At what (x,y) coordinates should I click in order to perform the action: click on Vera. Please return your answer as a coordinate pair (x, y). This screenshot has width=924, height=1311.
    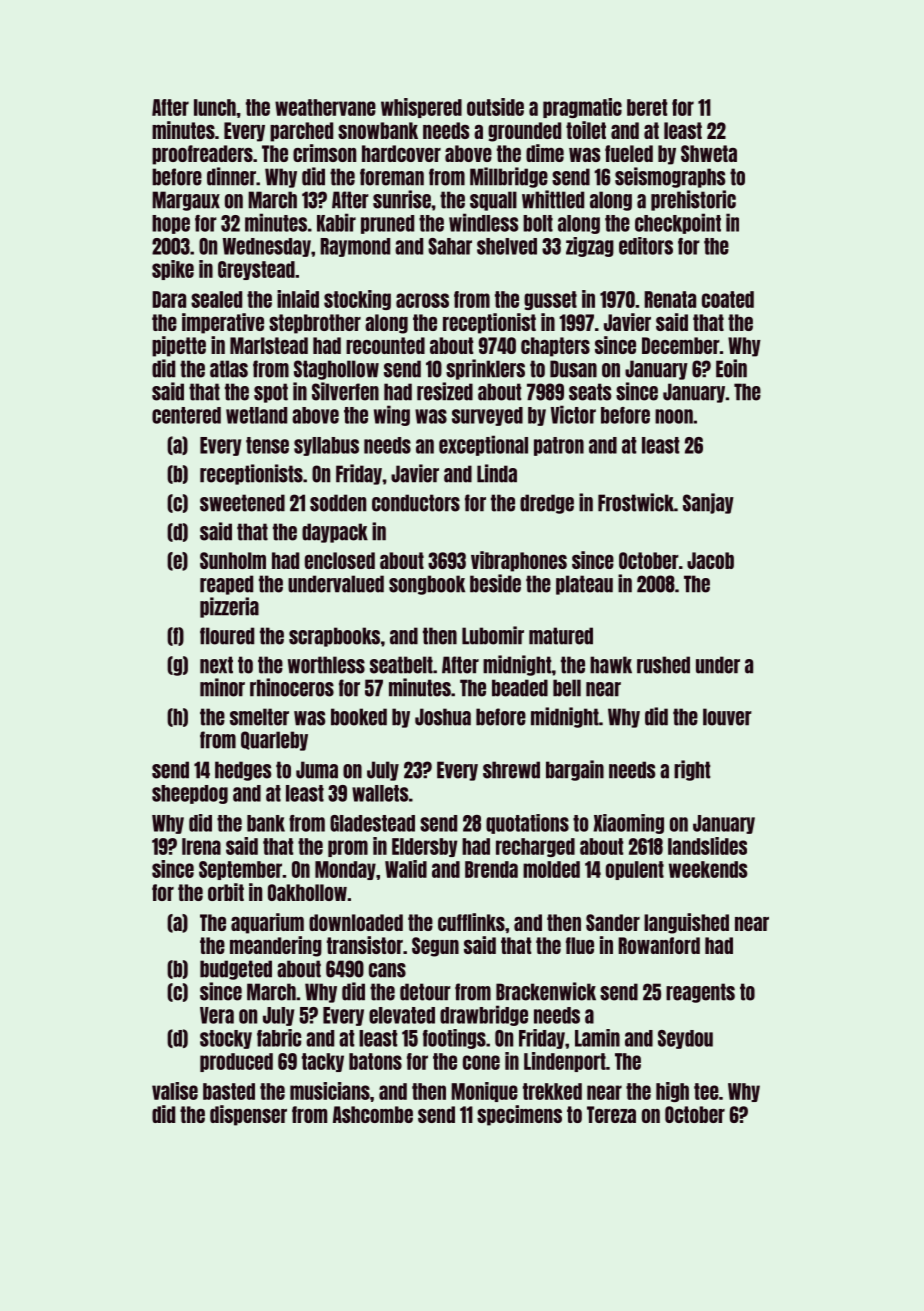
    Looking at the image, I should click on (217, 1015).
